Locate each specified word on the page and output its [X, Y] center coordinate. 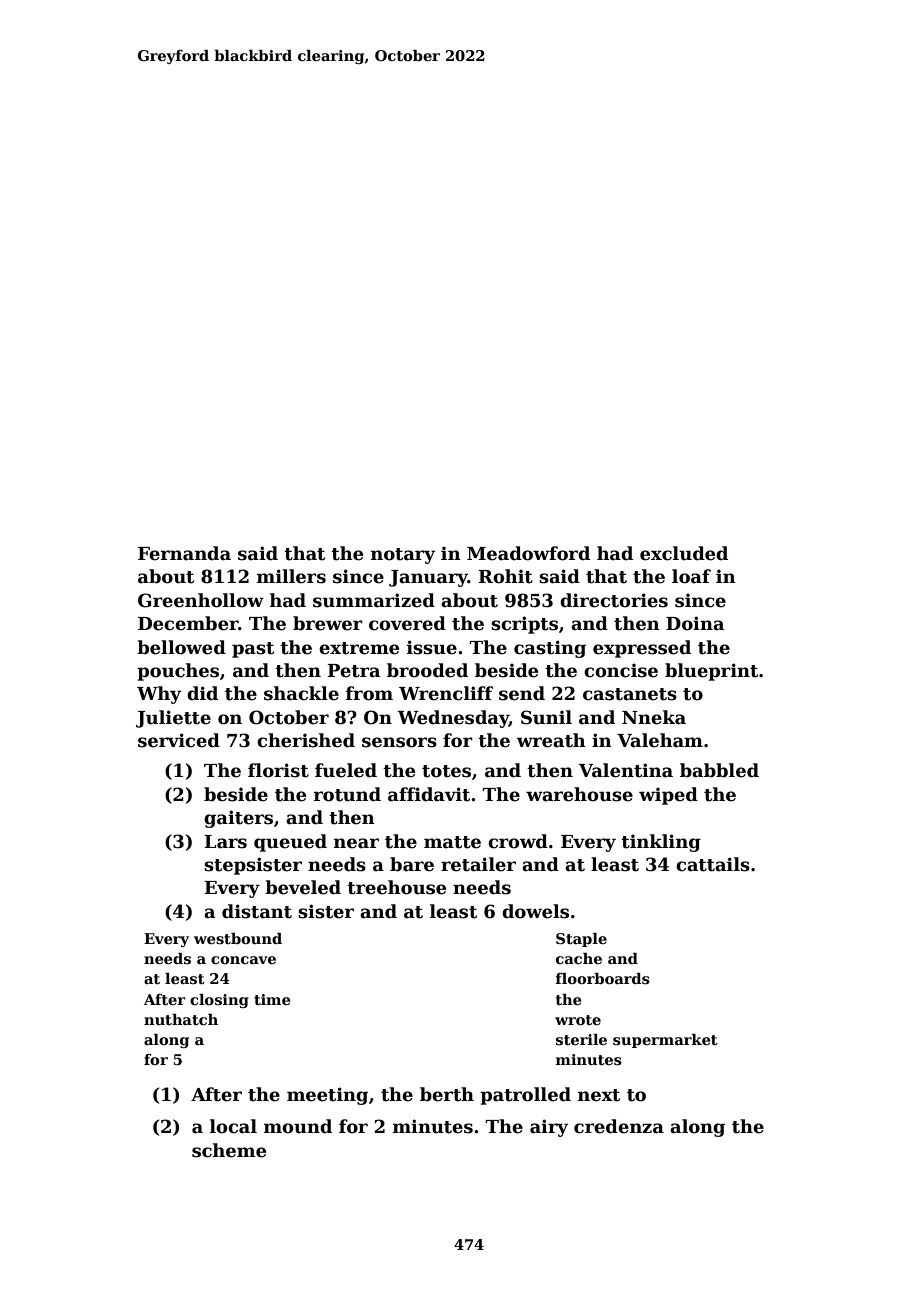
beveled [303, 887]
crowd [518, 841]
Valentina [626, 770]
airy [549, 1128]
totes [446, 771]
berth [447, 1094]
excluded [684, 553]
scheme [229, 1150]
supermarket [665, 1041]
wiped [668, 796]
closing [219, 1001]
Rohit [505, 576]
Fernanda [184, 553]
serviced [179, 740]
